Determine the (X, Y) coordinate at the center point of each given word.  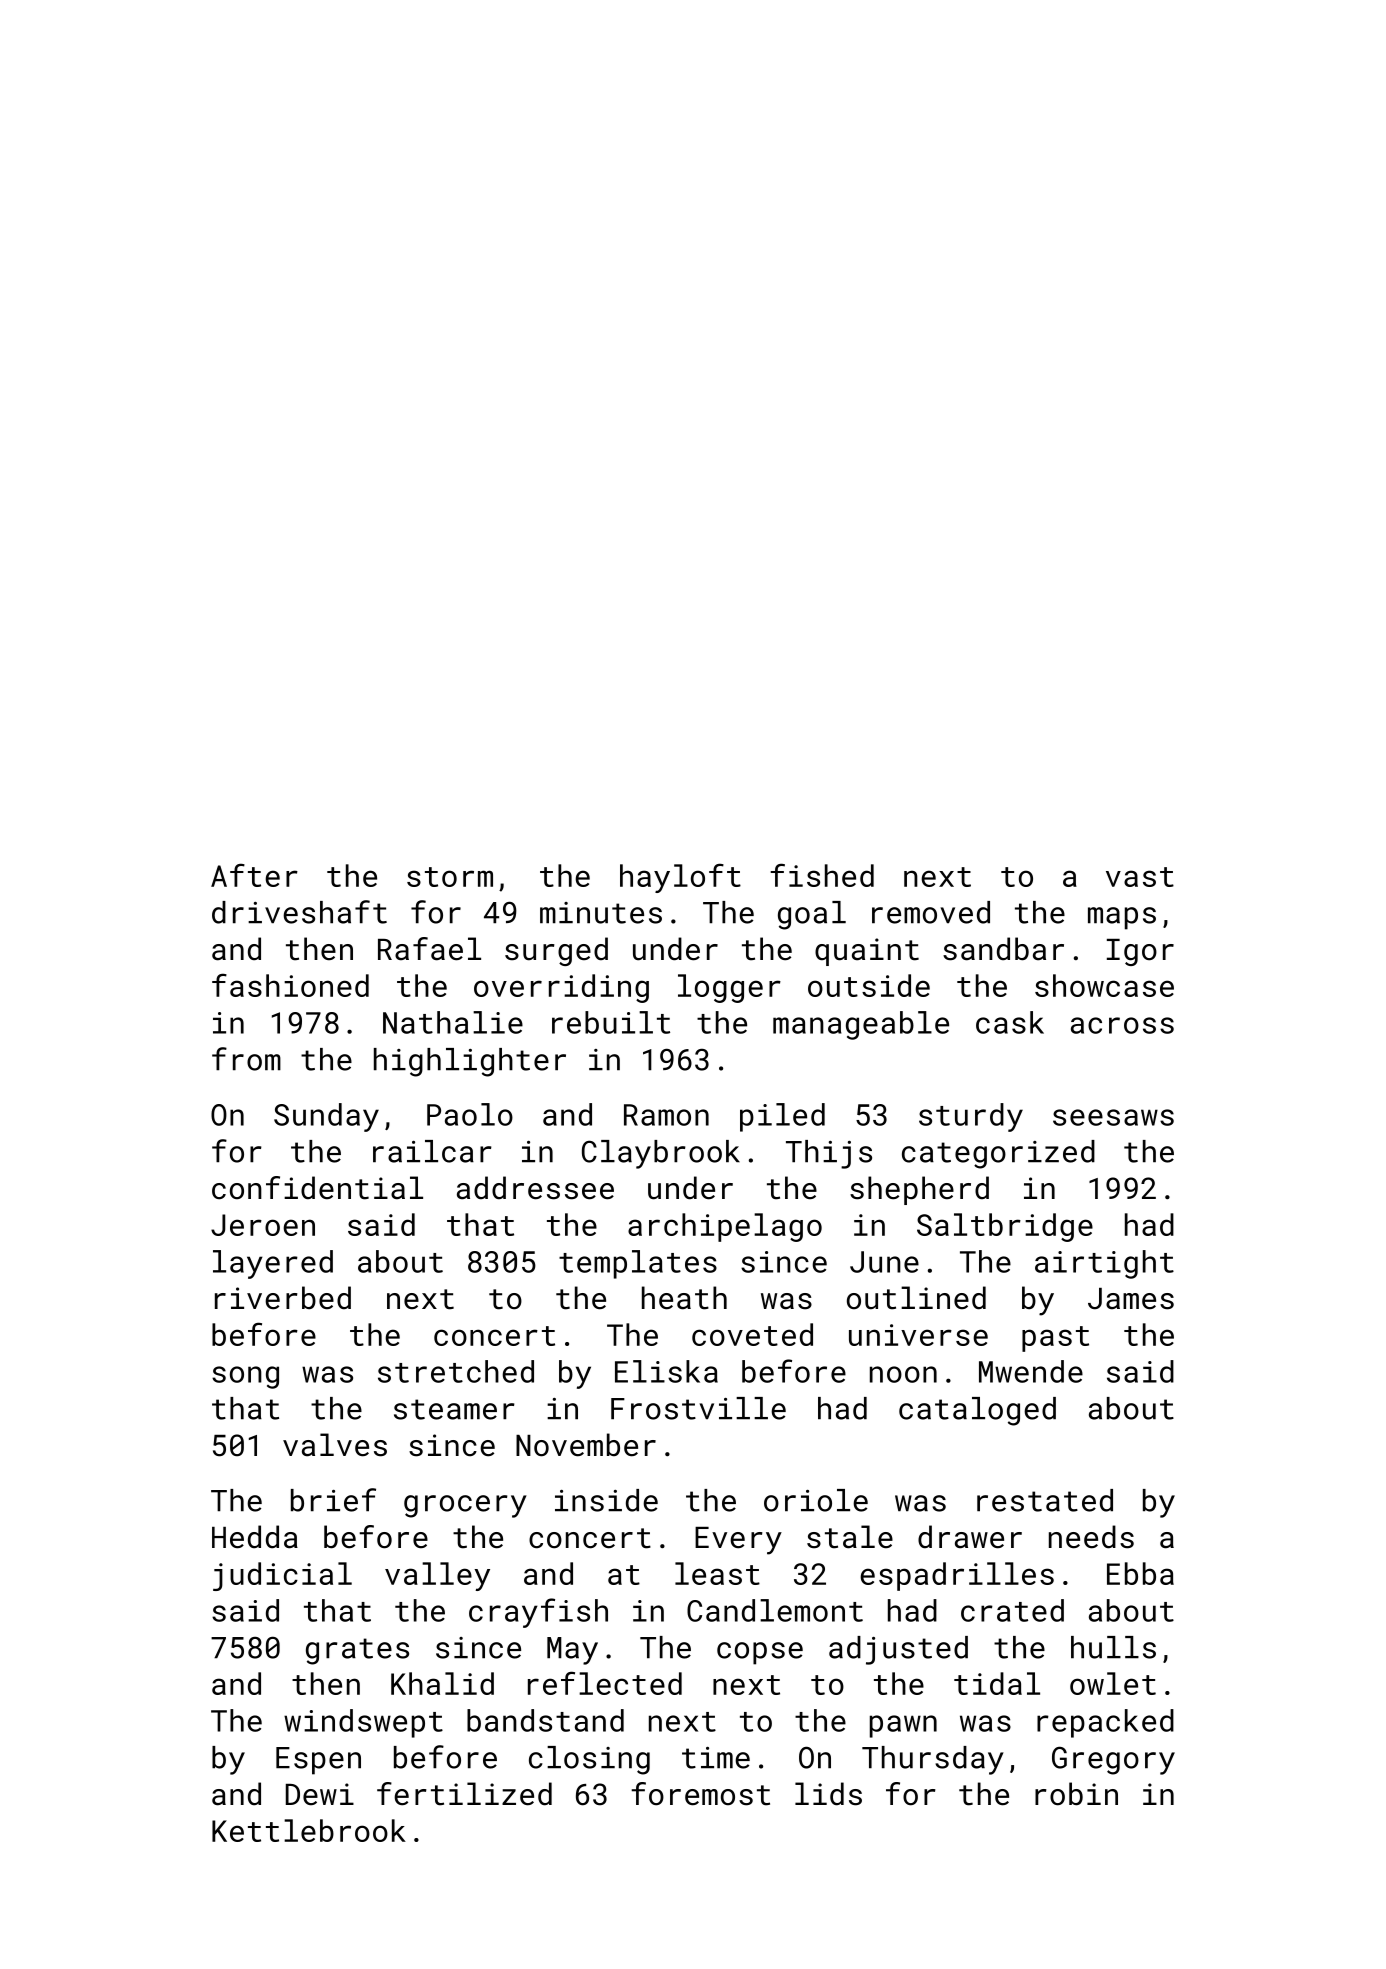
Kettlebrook (309, 1830)
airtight (1104, 1264)
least (717, 1573)
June (884, 1262)
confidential (317, 1188)
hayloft (680, 878)
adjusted (898, 1650)
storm (450, 877)
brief (333, 1500)
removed (931, 912)
